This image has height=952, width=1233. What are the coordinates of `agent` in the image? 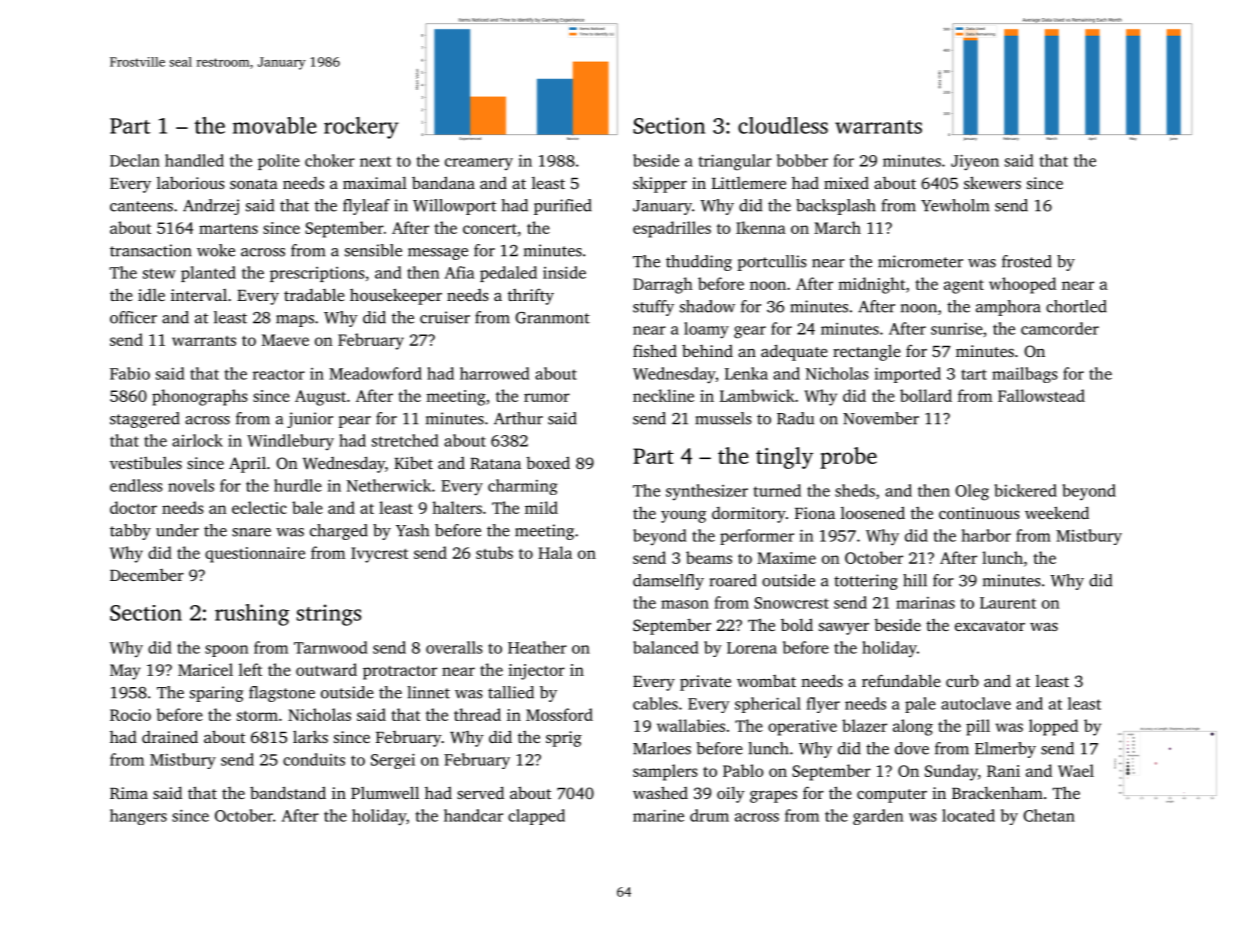 It's located at (964, 287).
